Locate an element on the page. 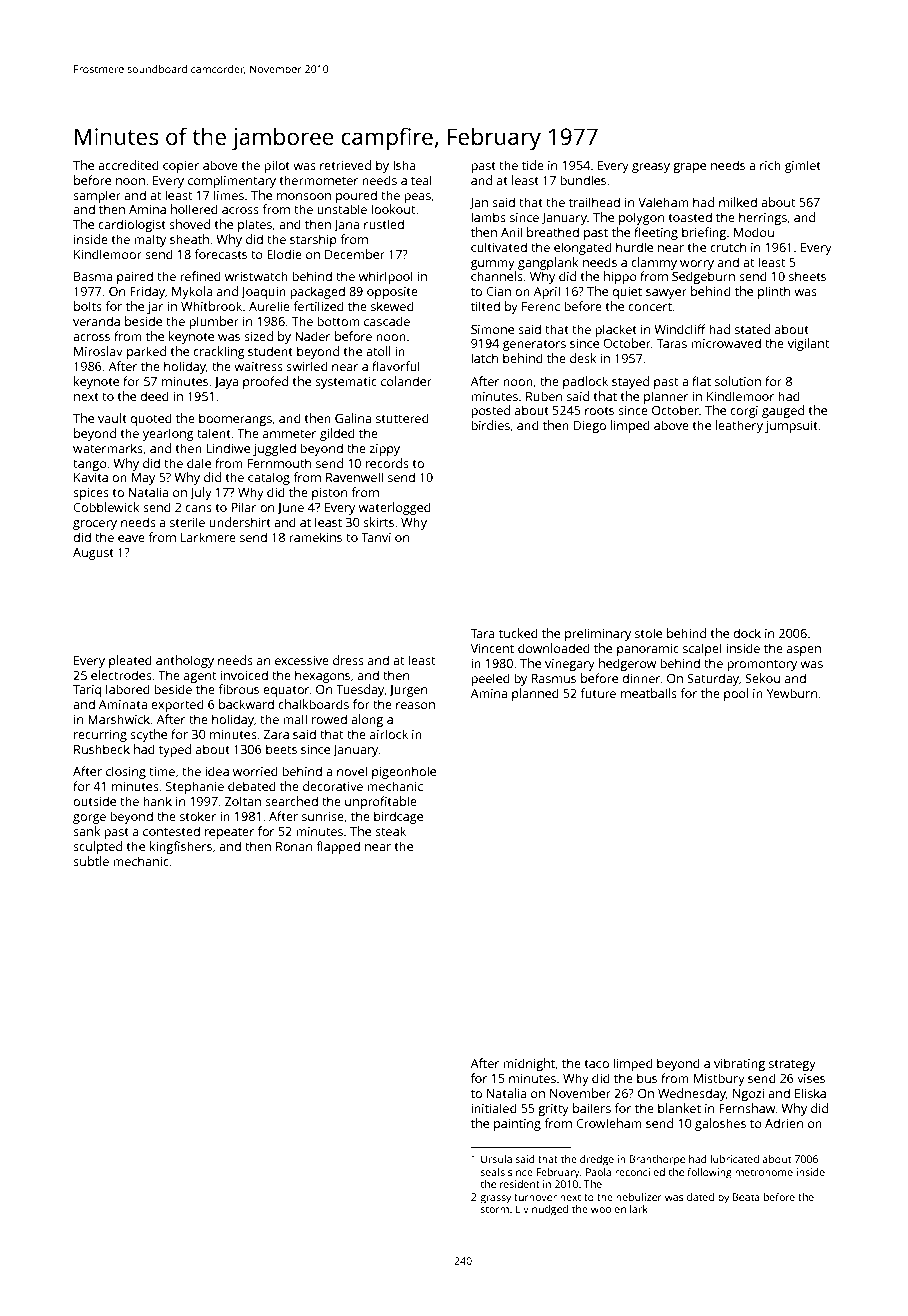  bus is located at coordinates (647, 1078).
